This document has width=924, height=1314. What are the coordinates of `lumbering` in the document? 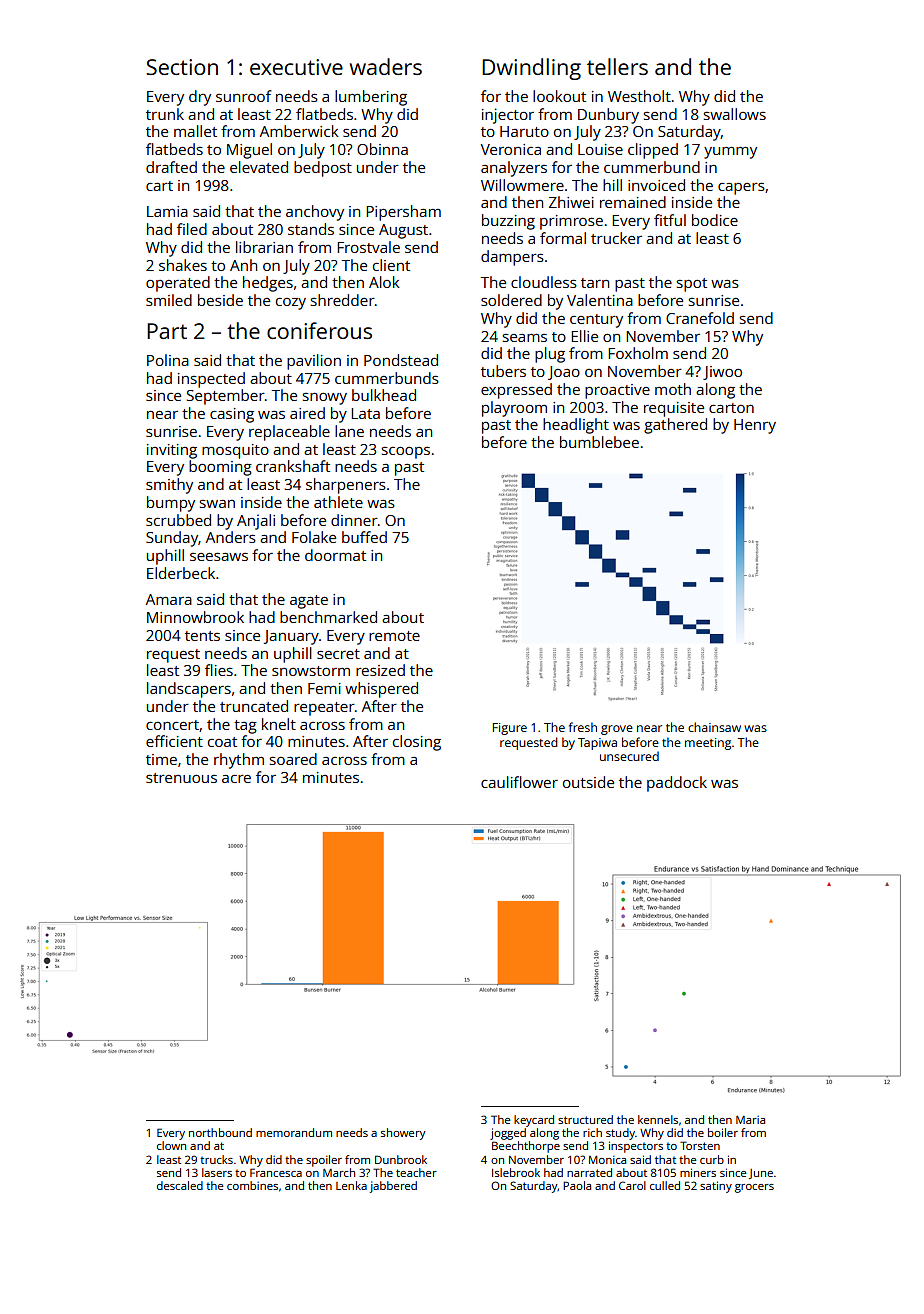 It's located at (371, 98).
